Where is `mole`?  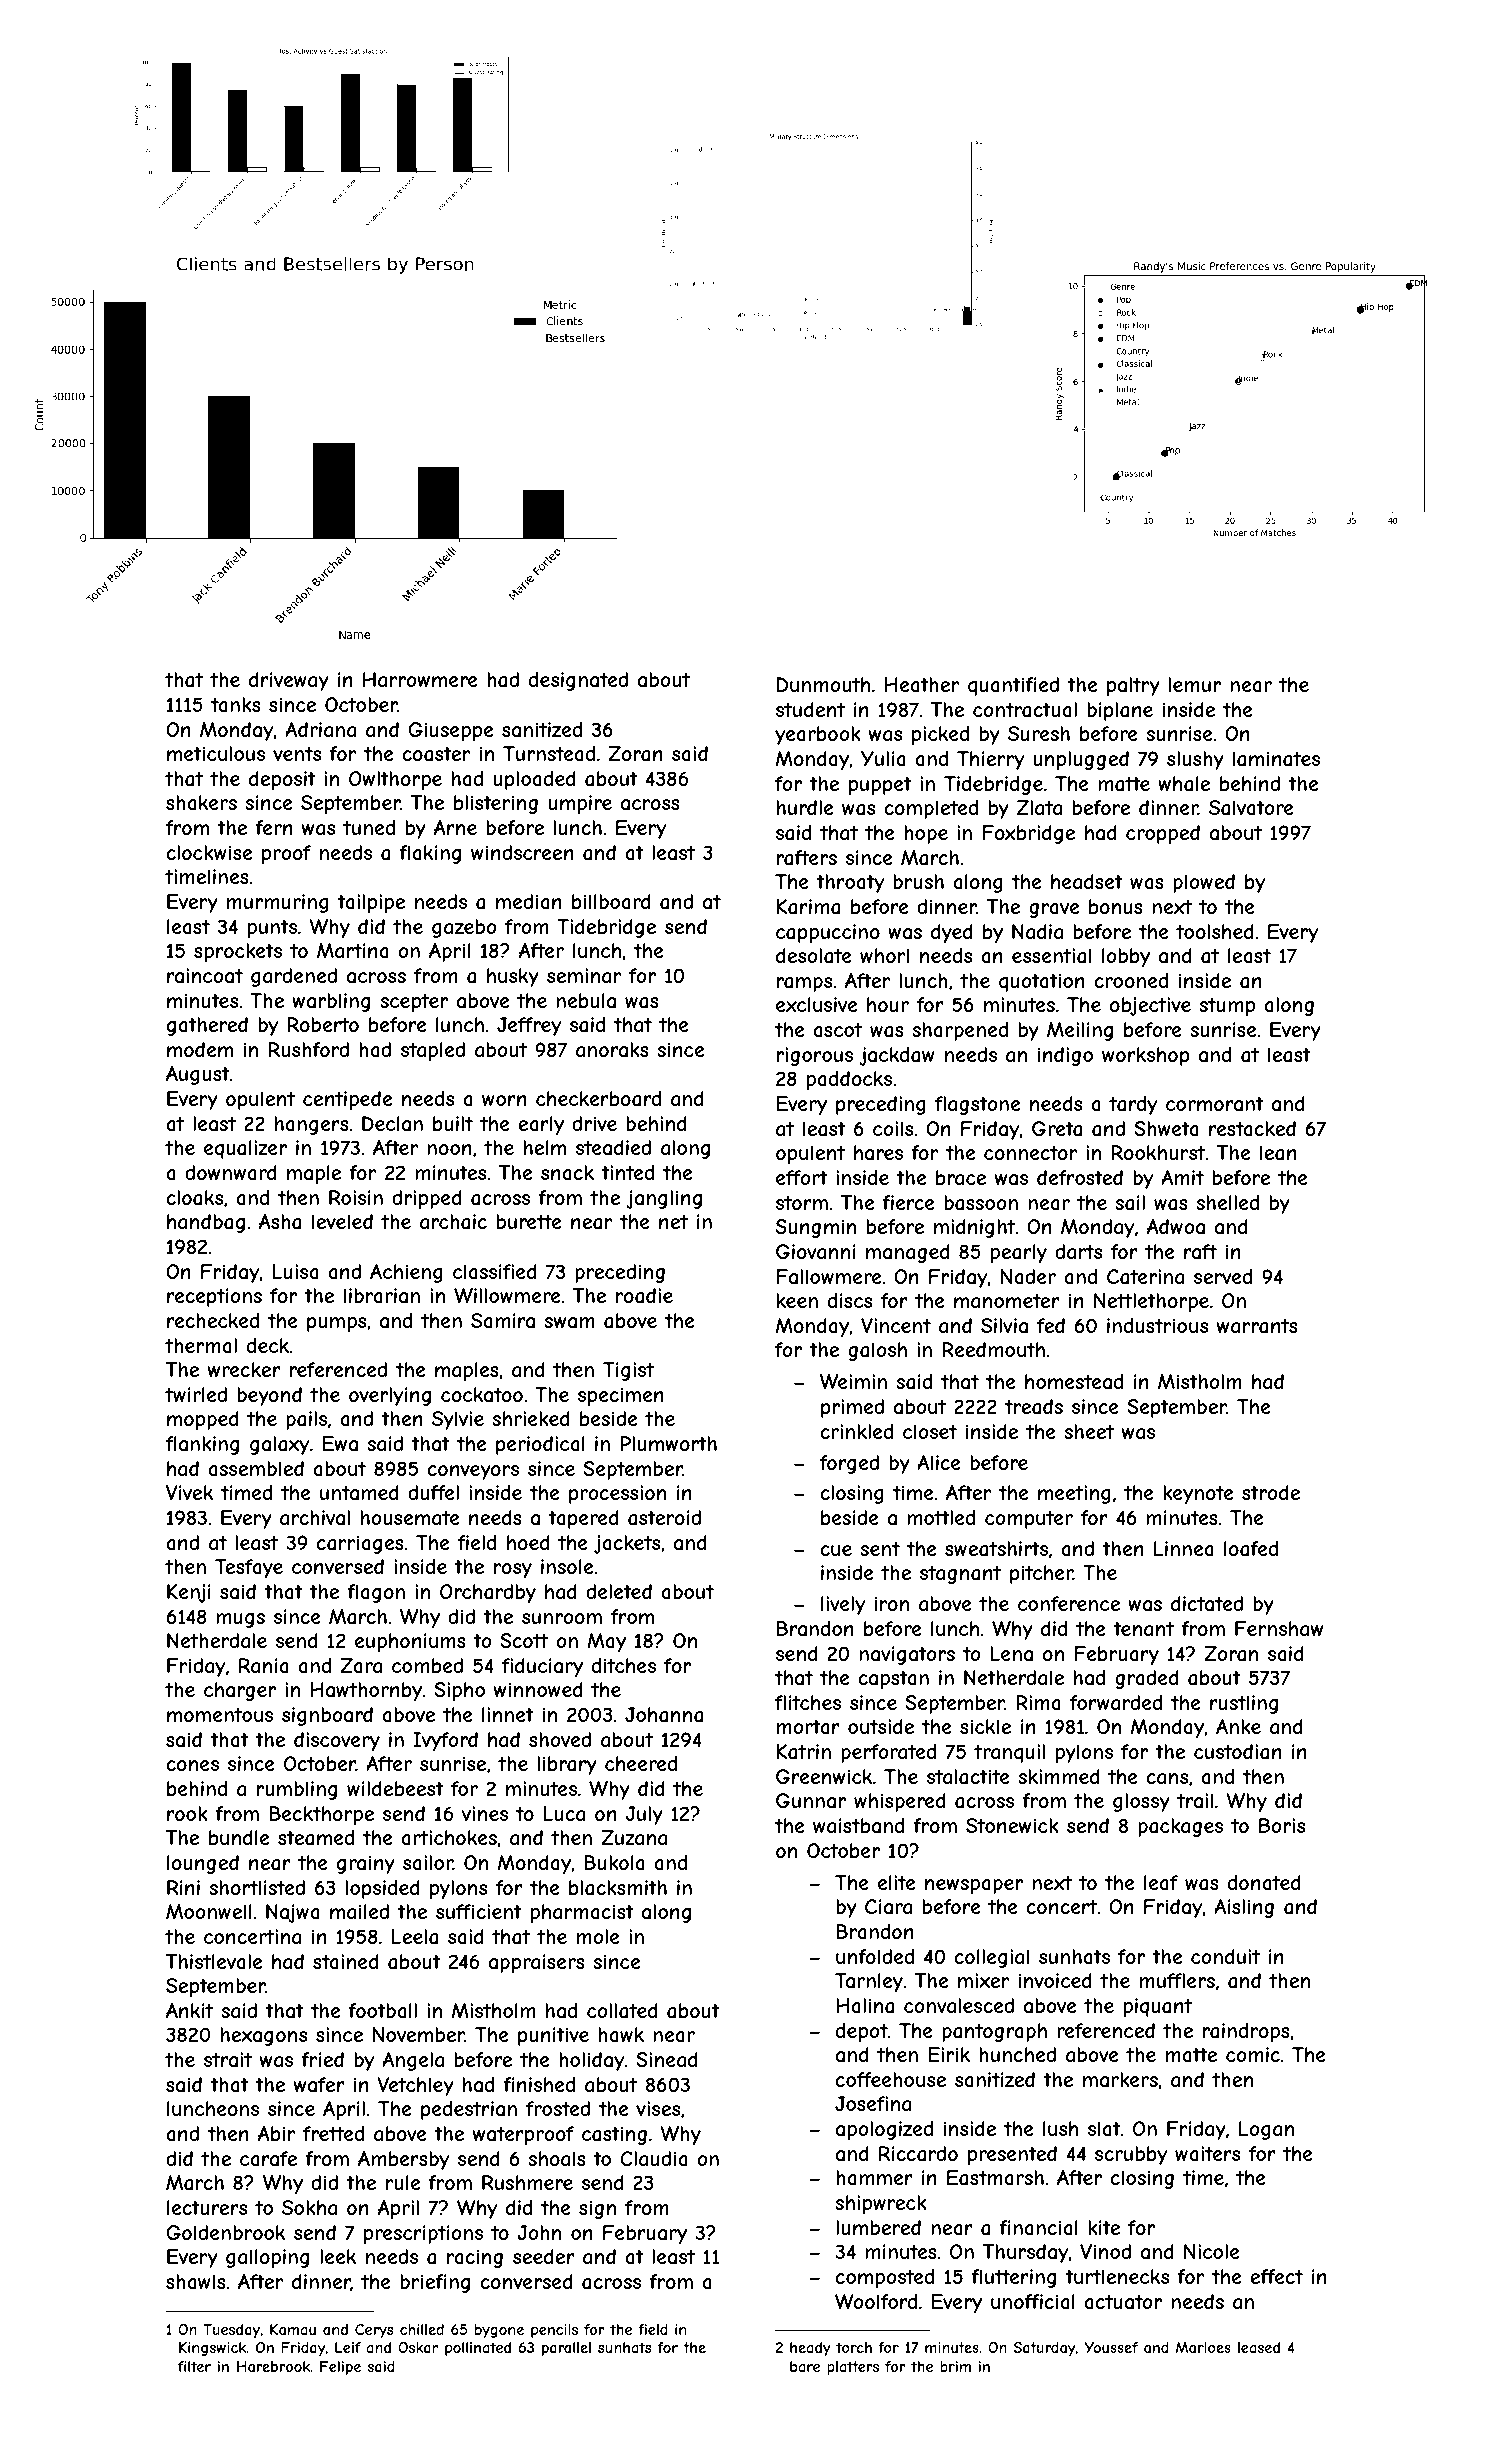
mole is located at coordinates (598, 1936).
